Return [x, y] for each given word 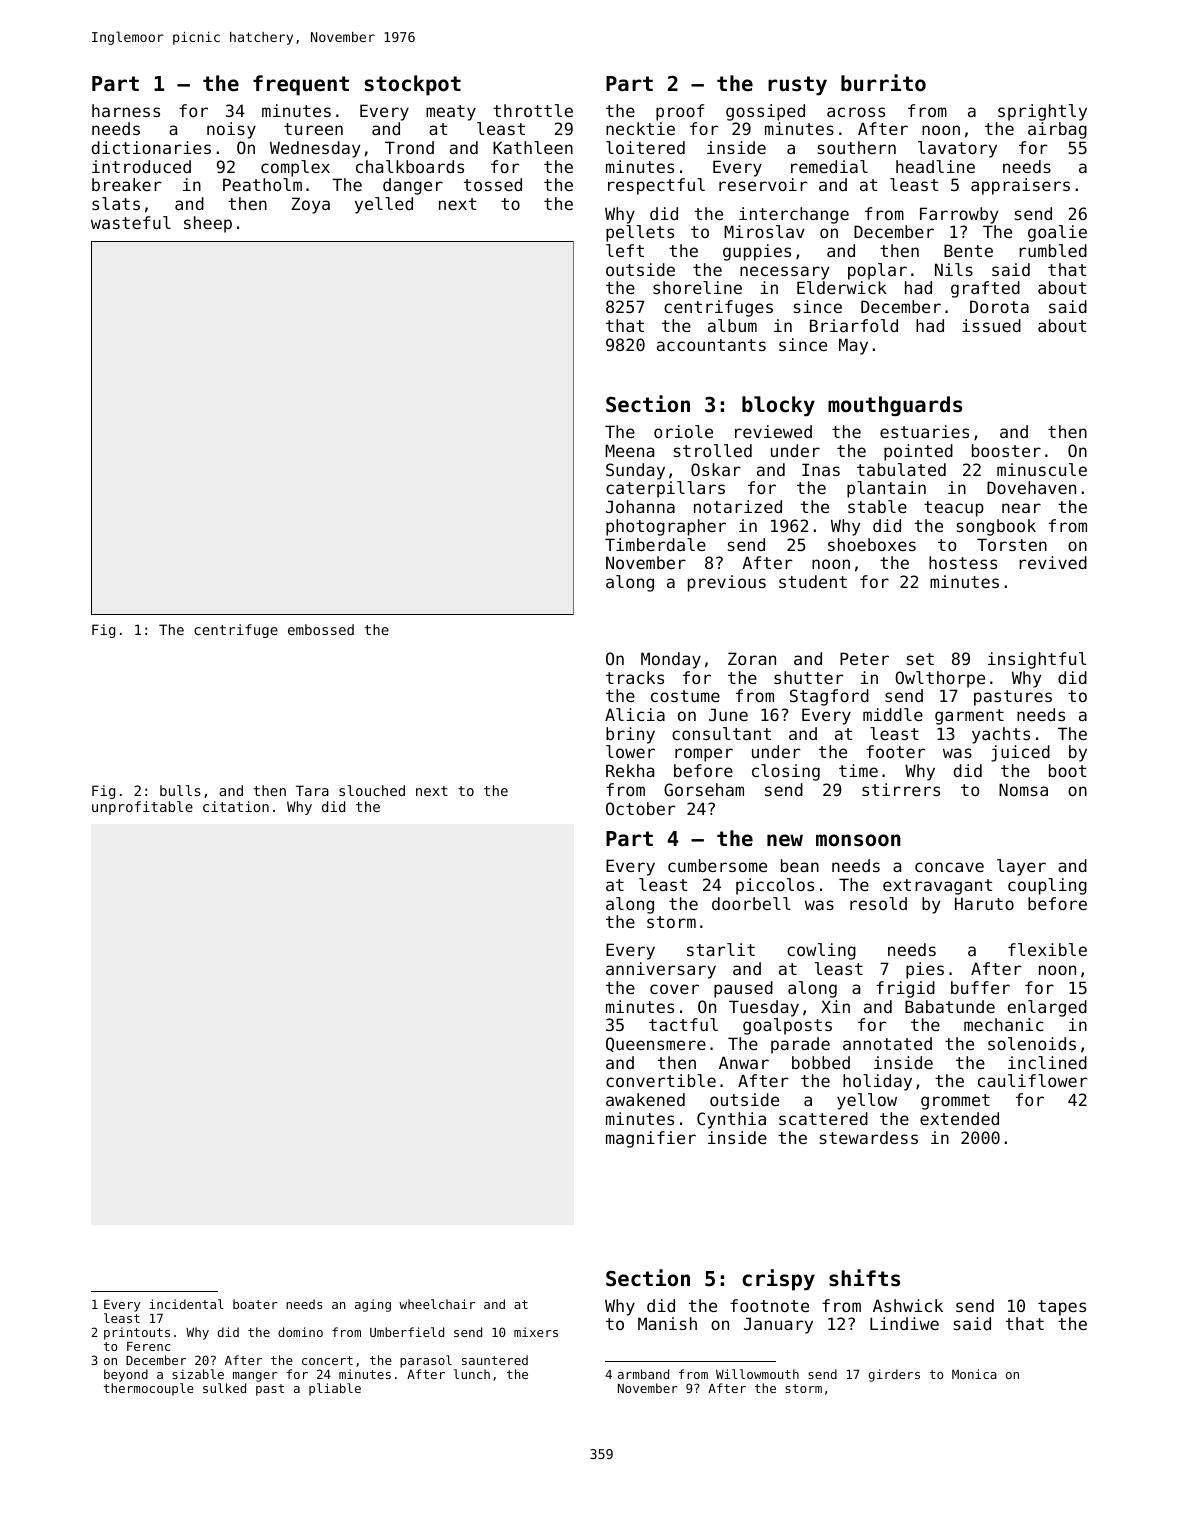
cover [674, 989]
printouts [137, 1333]
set [920, 659]
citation [236, 806]
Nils [954, 269]
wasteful [131, 222]
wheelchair [437, 1304]
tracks [635, 677]
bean [800, 865]
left [625, 250]
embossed [321, 629]
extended [959, 1118]
